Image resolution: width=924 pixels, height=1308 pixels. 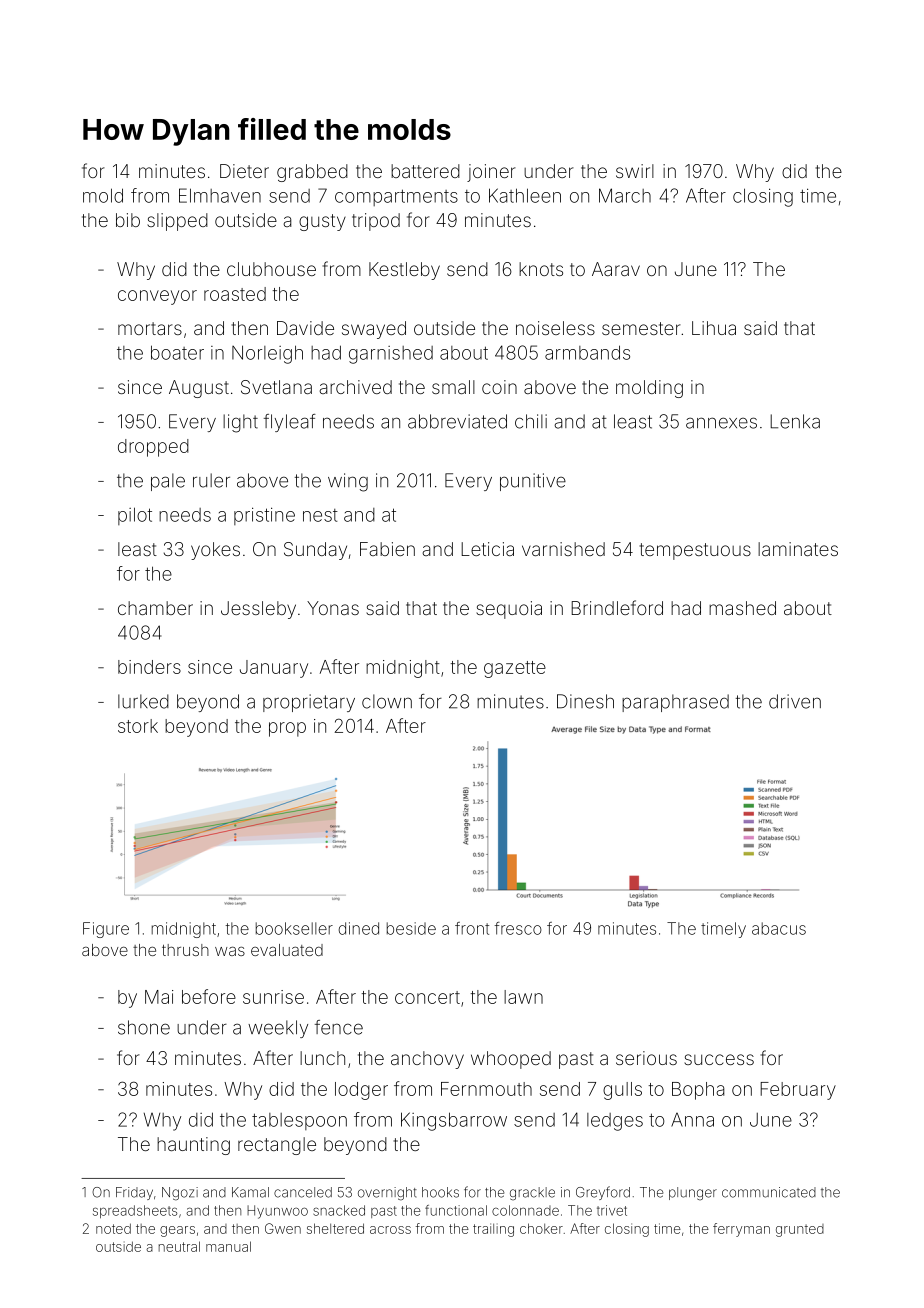 I want to click on abacus, so click(x=779, y=928).
